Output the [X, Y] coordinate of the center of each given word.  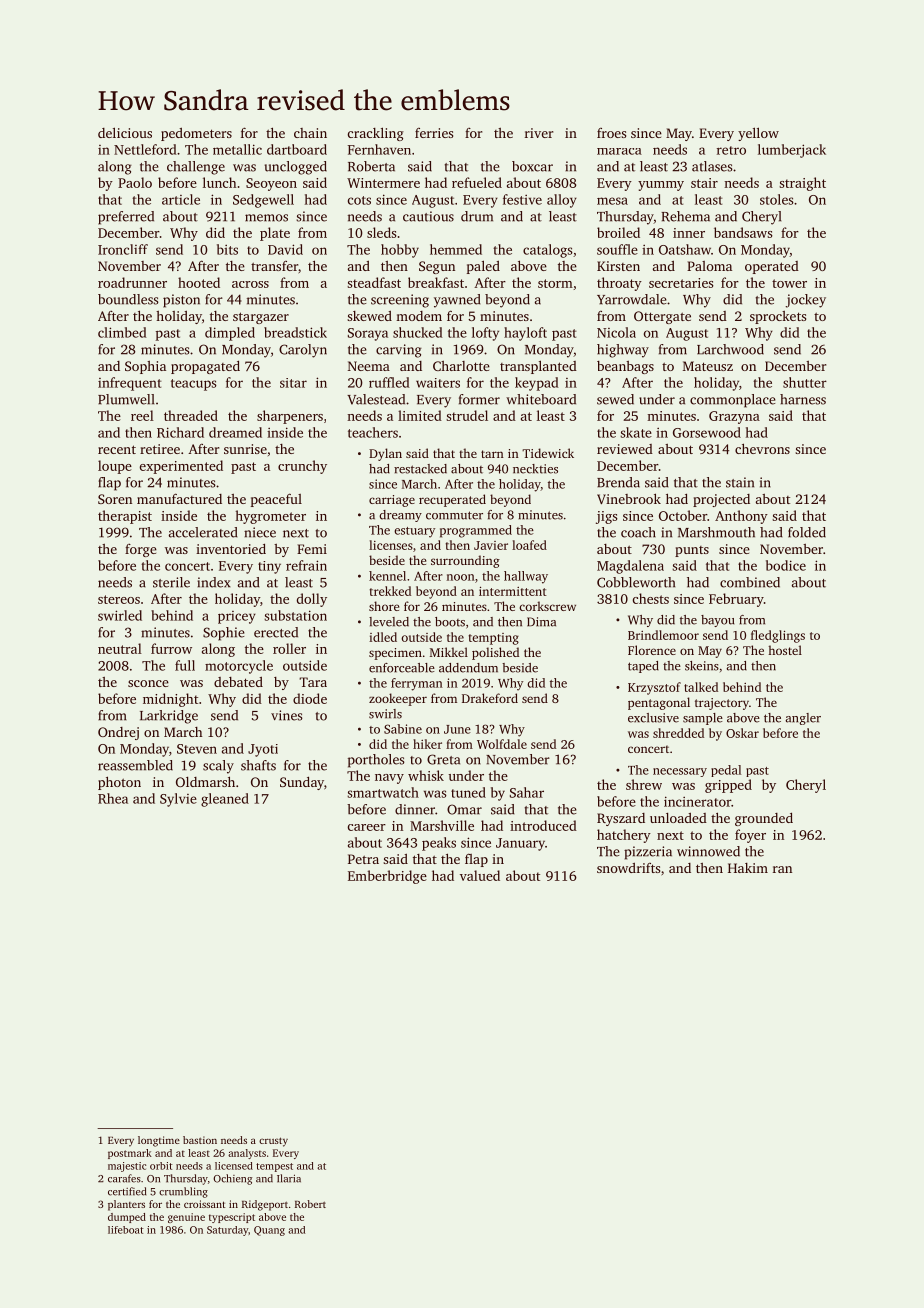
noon [460, 577]
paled [483, 267]
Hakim [748, 868]
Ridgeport [265, 1205]
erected [276, 632]
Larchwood [730, 349]
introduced [543, 825]
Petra [363, 859]
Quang [269, 1231]
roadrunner [132, 282]
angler [803, 719]
